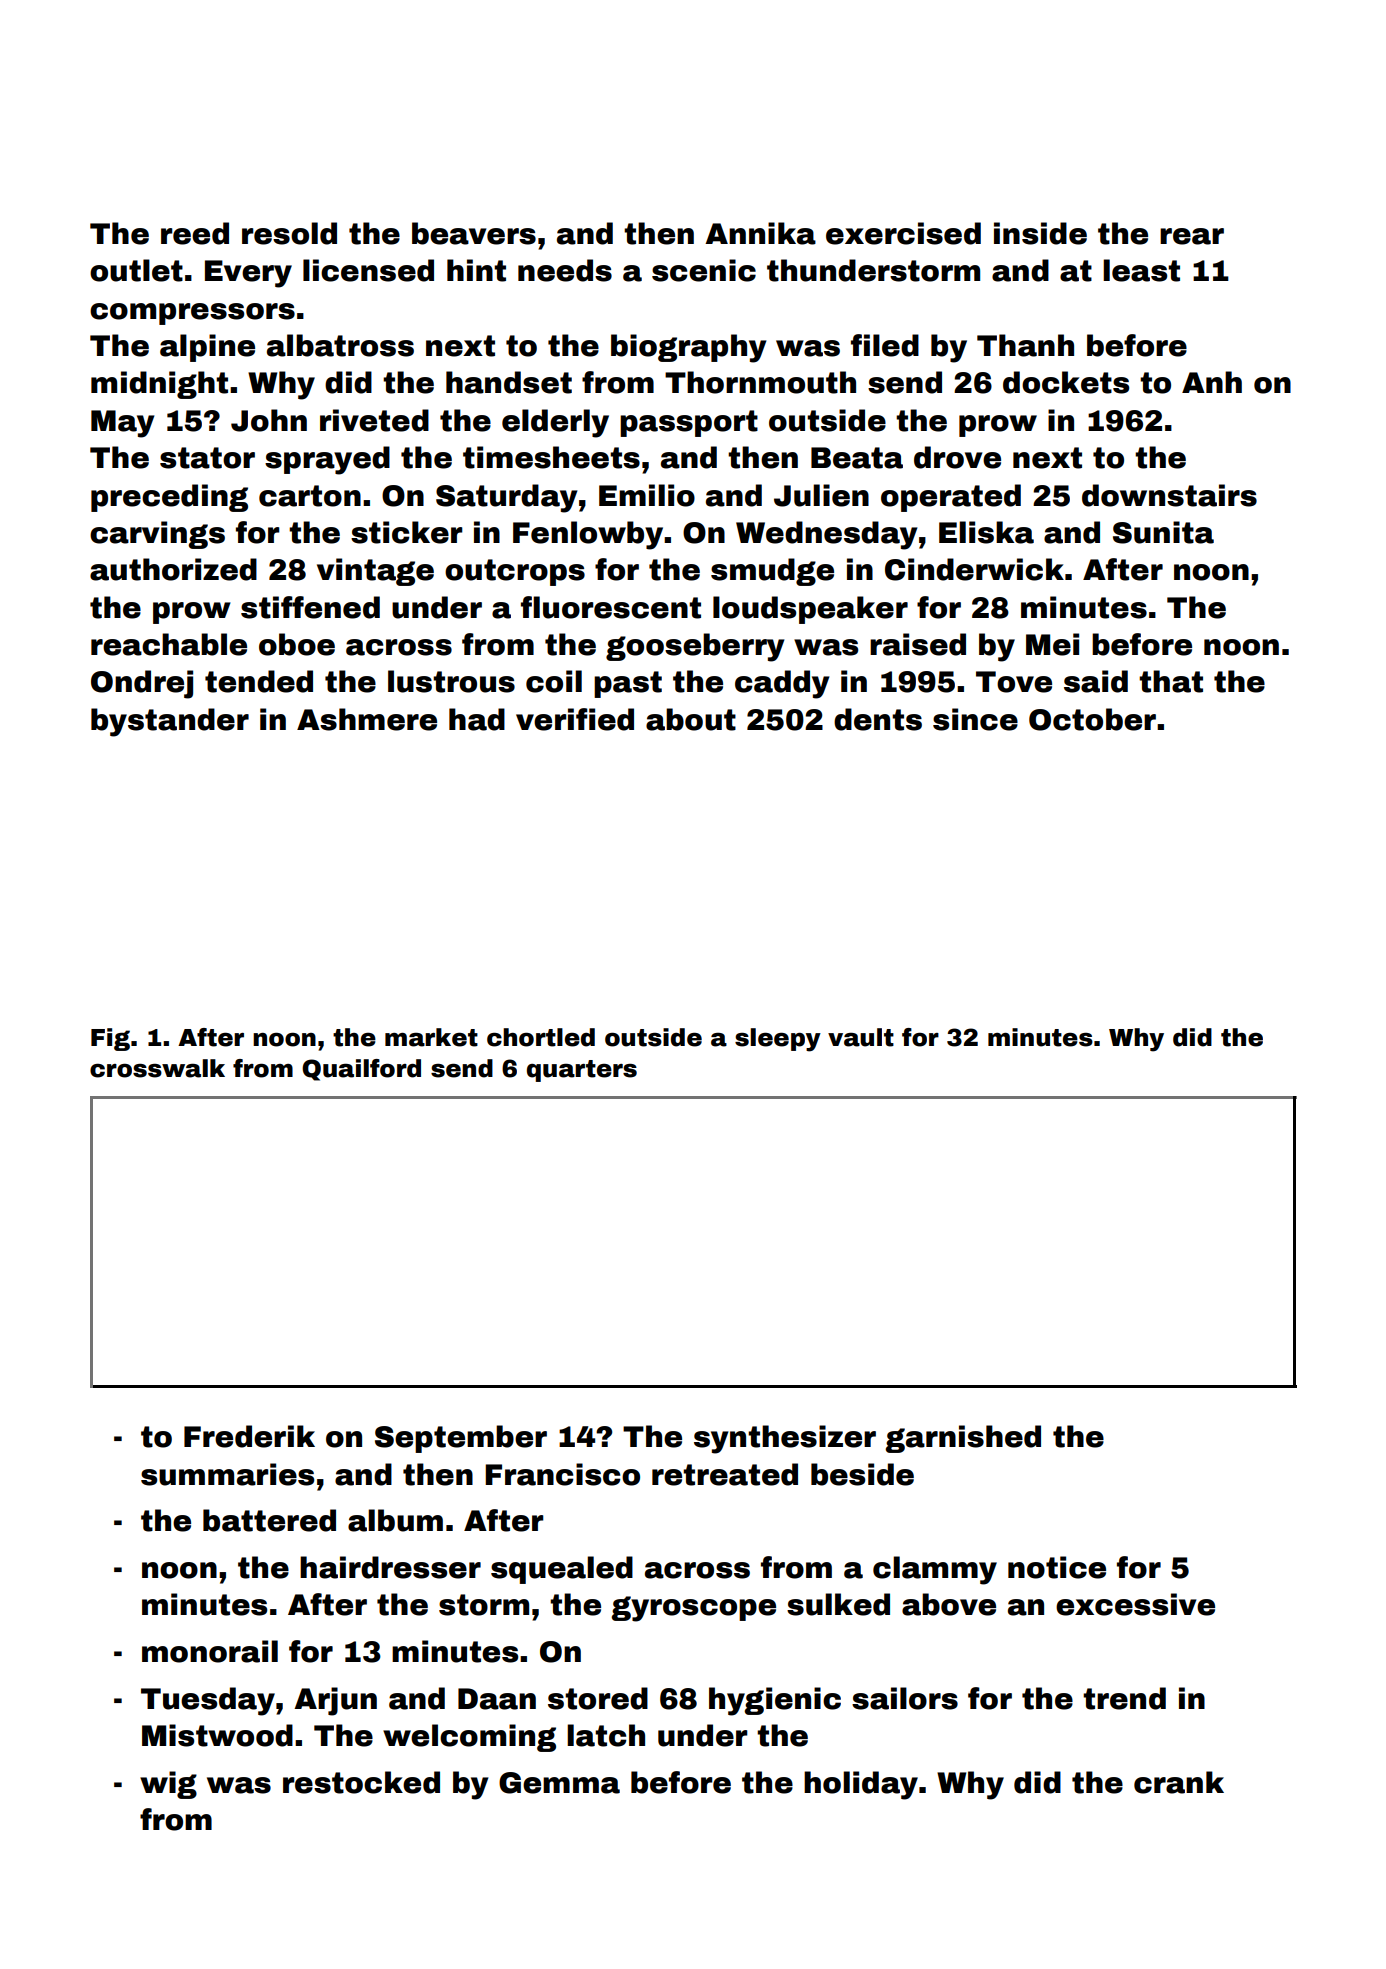  What do you see at coordinates (157, 1068) in the document?
I see `crosswalk` at bounding box center [157, 1068].
